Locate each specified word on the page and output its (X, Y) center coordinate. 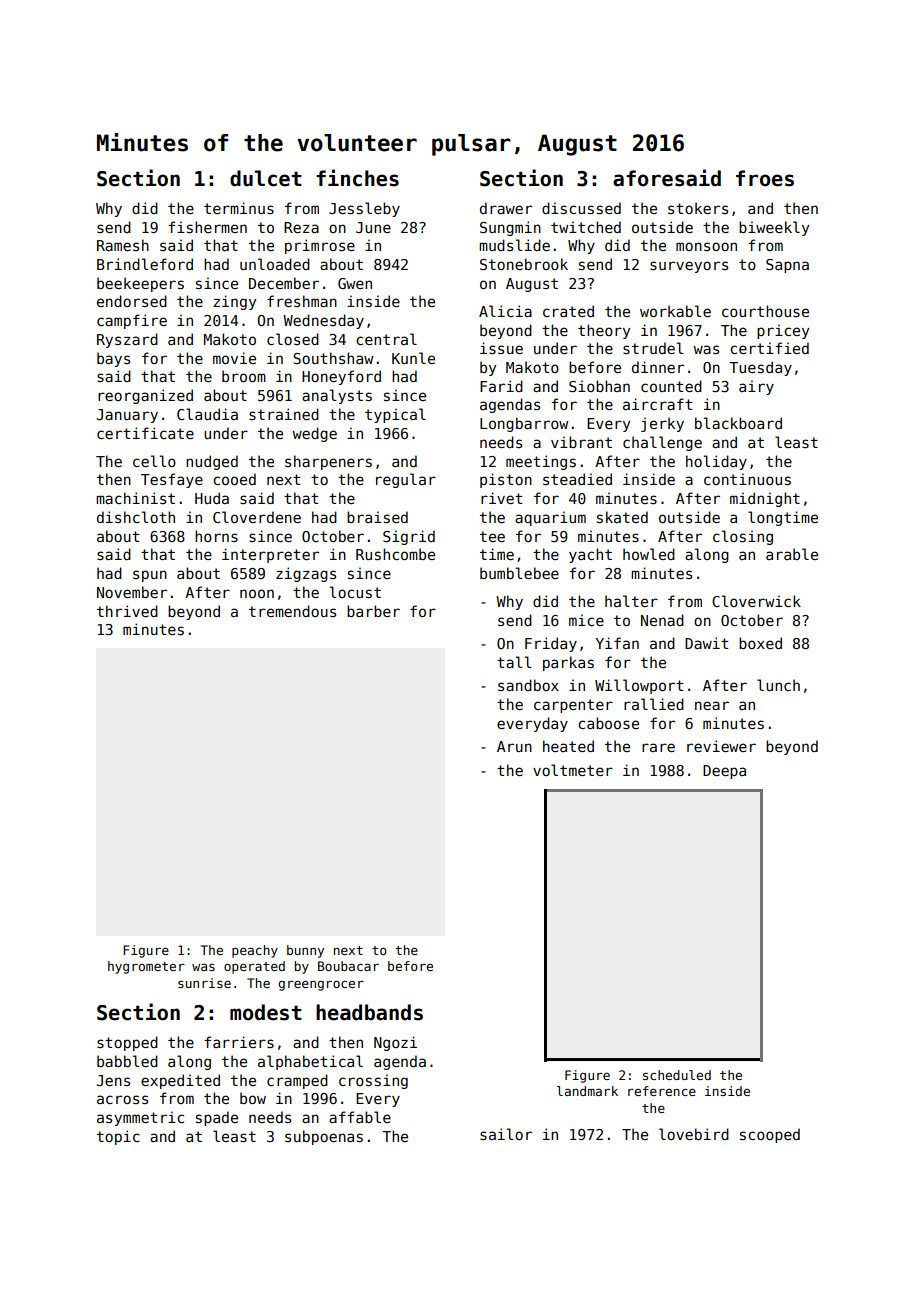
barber (373, 611)
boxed (760, 643)
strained (284, 414)
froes (765, 178)
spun (150, 576)
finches (357, 178)
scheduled (677, 1075)
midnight (765, 499)
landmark (587, 1091)
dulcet (266, 178)
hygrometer (146, 967)
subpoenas (324, 1137)
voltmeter (573, 770)
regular (406, 480)
